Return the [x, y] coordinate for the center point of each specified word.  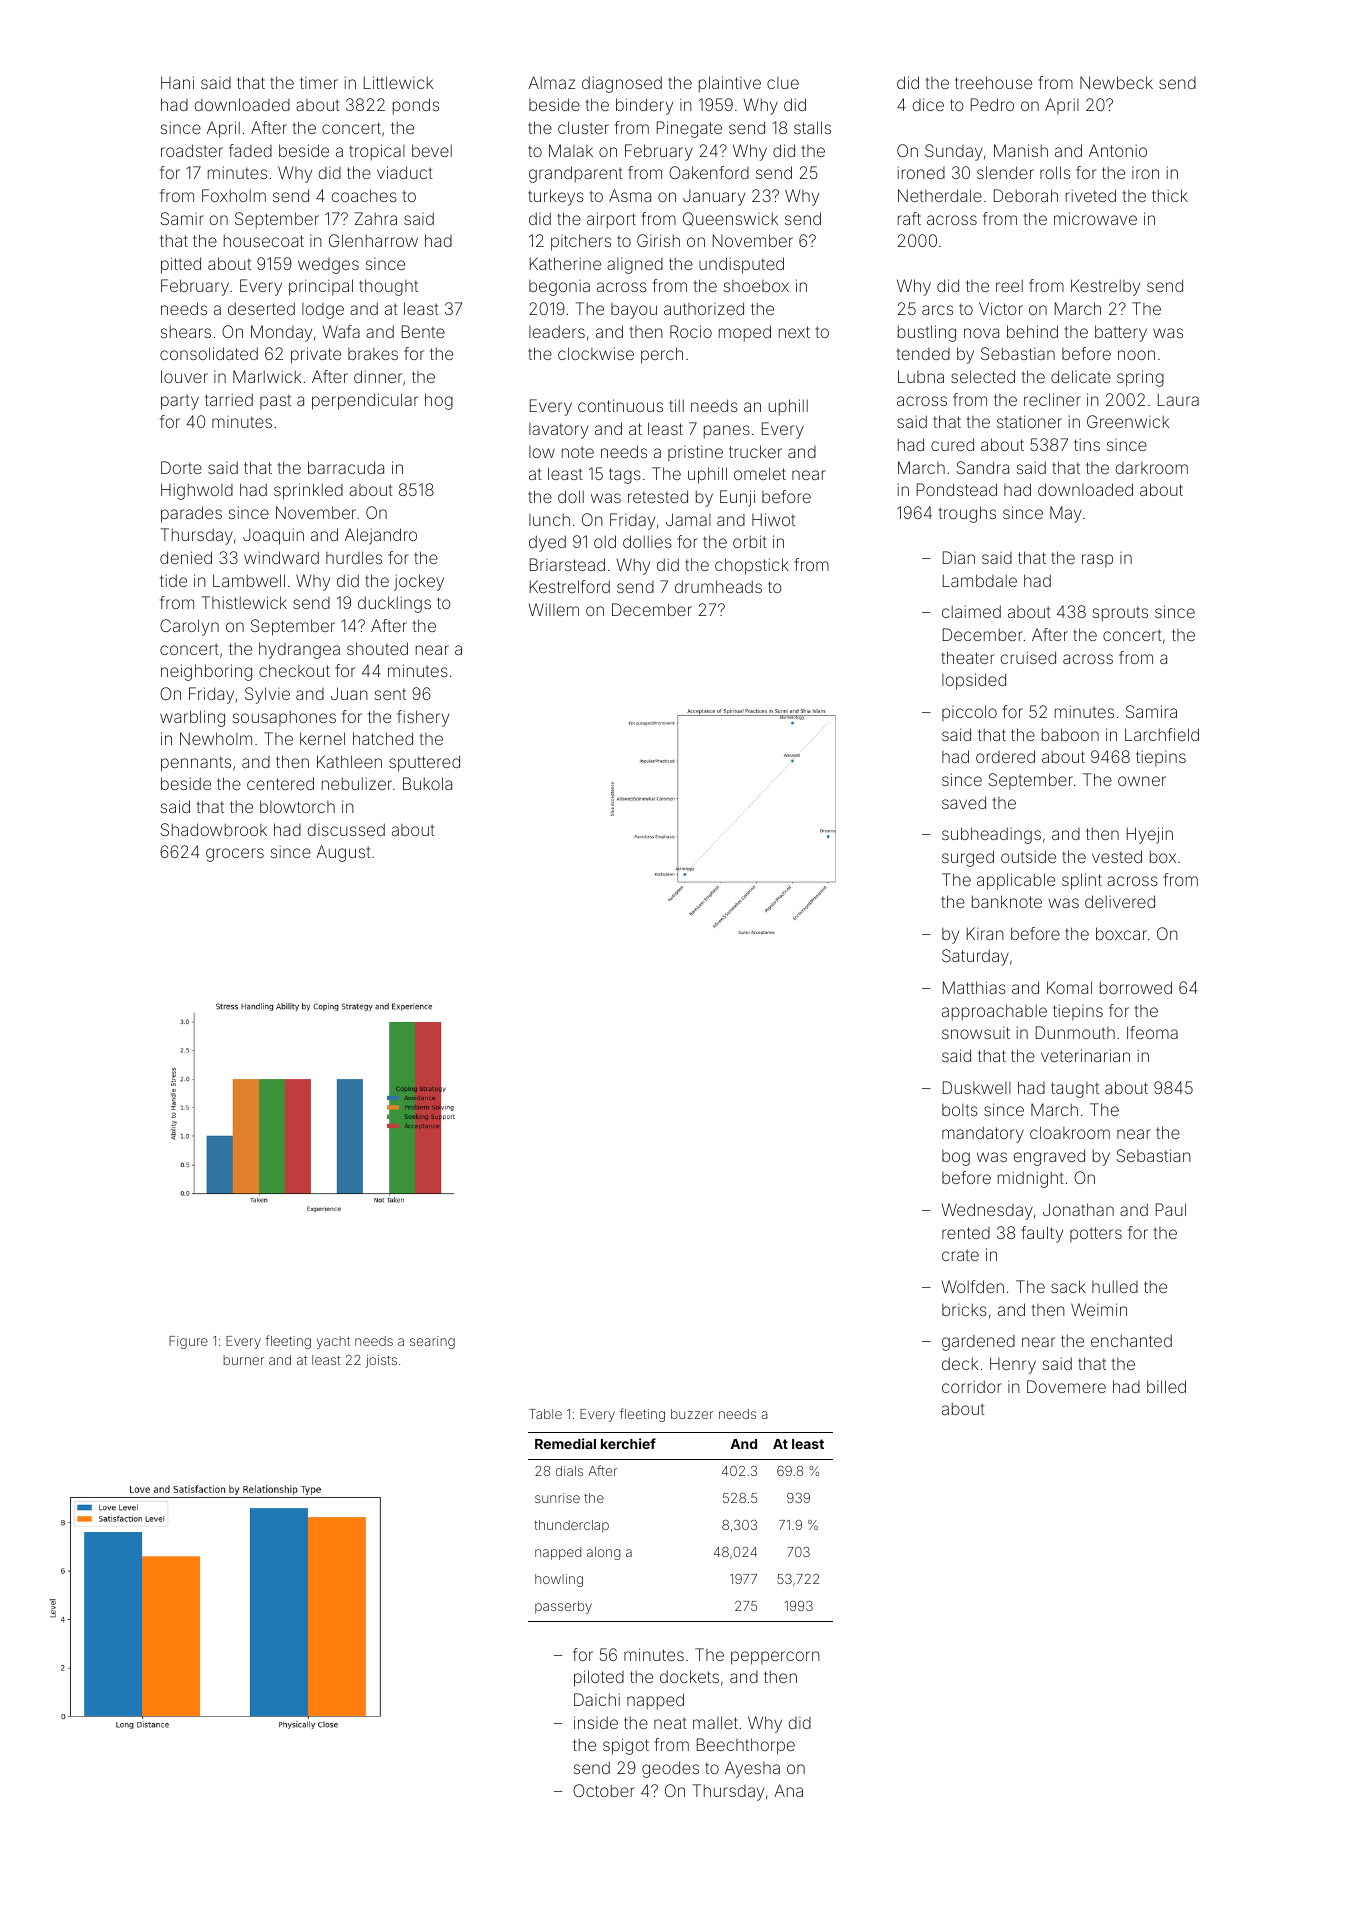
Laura [1178, 399]
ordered [1005, 756]
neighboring [206, 672]
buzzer [692, 1414]
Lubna [921, 376]
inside [596, 1722]
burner [243, 1360]
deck [960, 1363]
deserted [261, 308]
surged [968, 858]
